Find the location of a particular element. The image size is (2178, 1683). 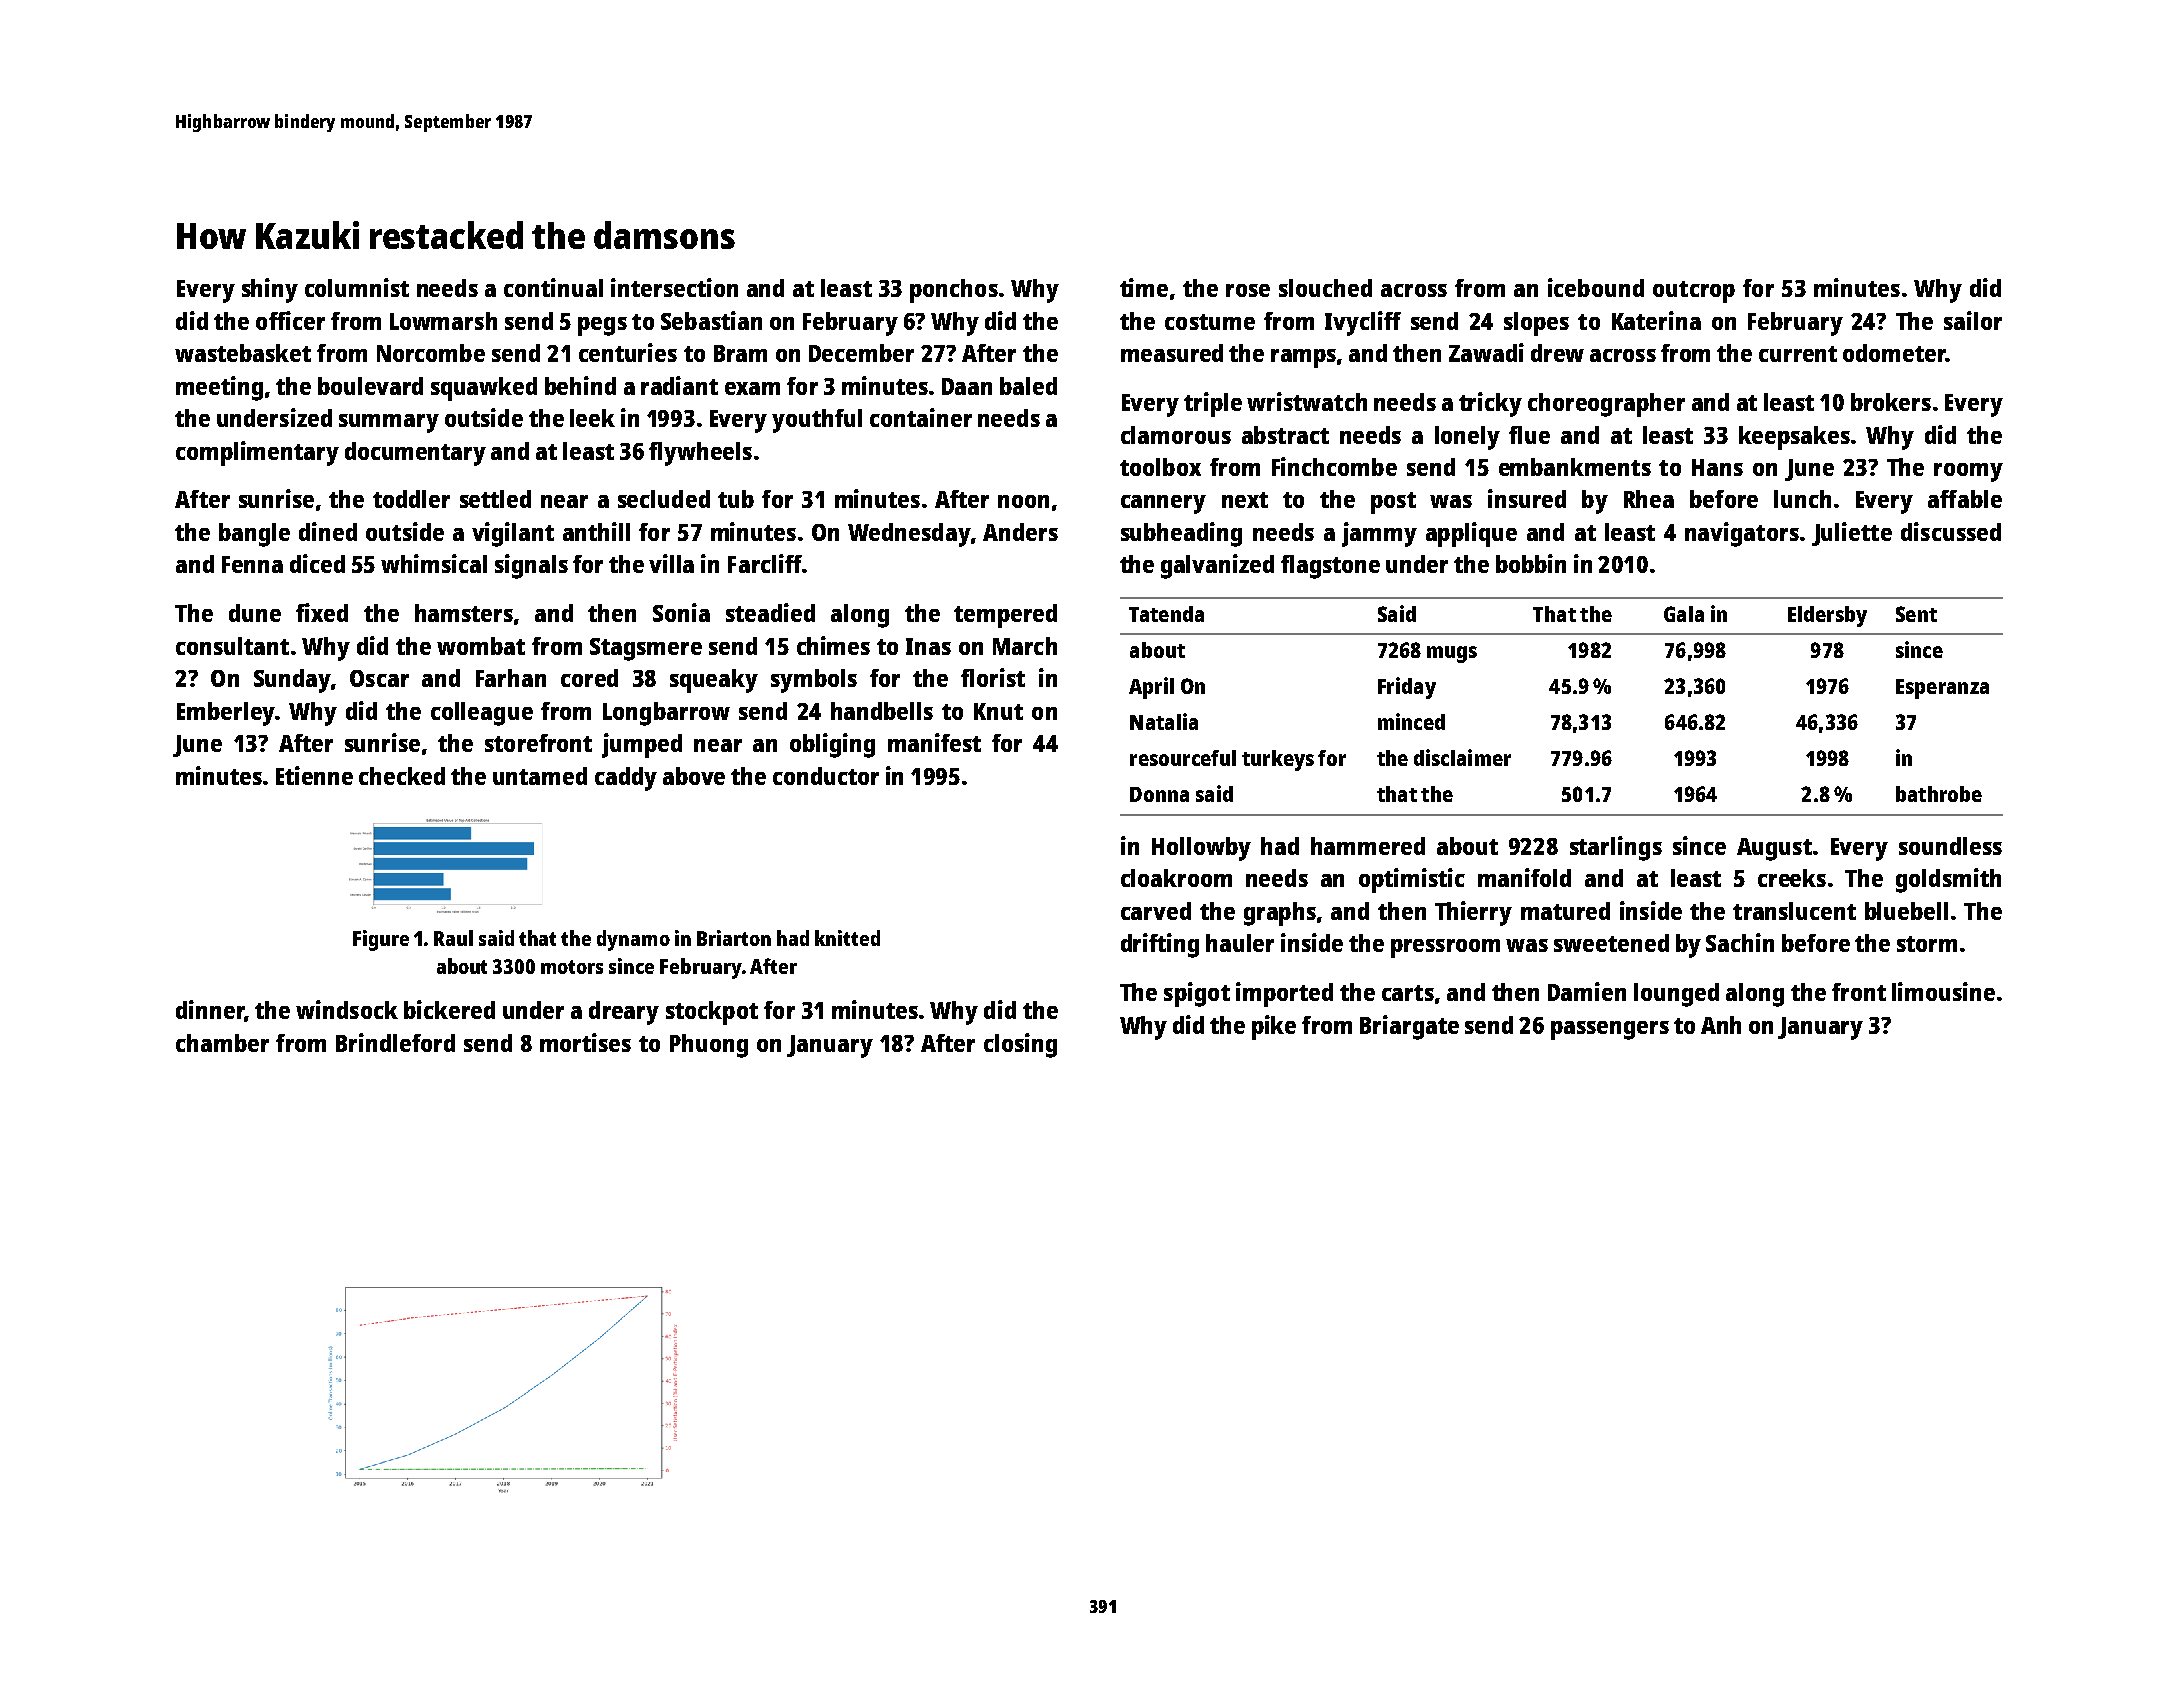

Phuong is located at coordinates (709, 1046).
